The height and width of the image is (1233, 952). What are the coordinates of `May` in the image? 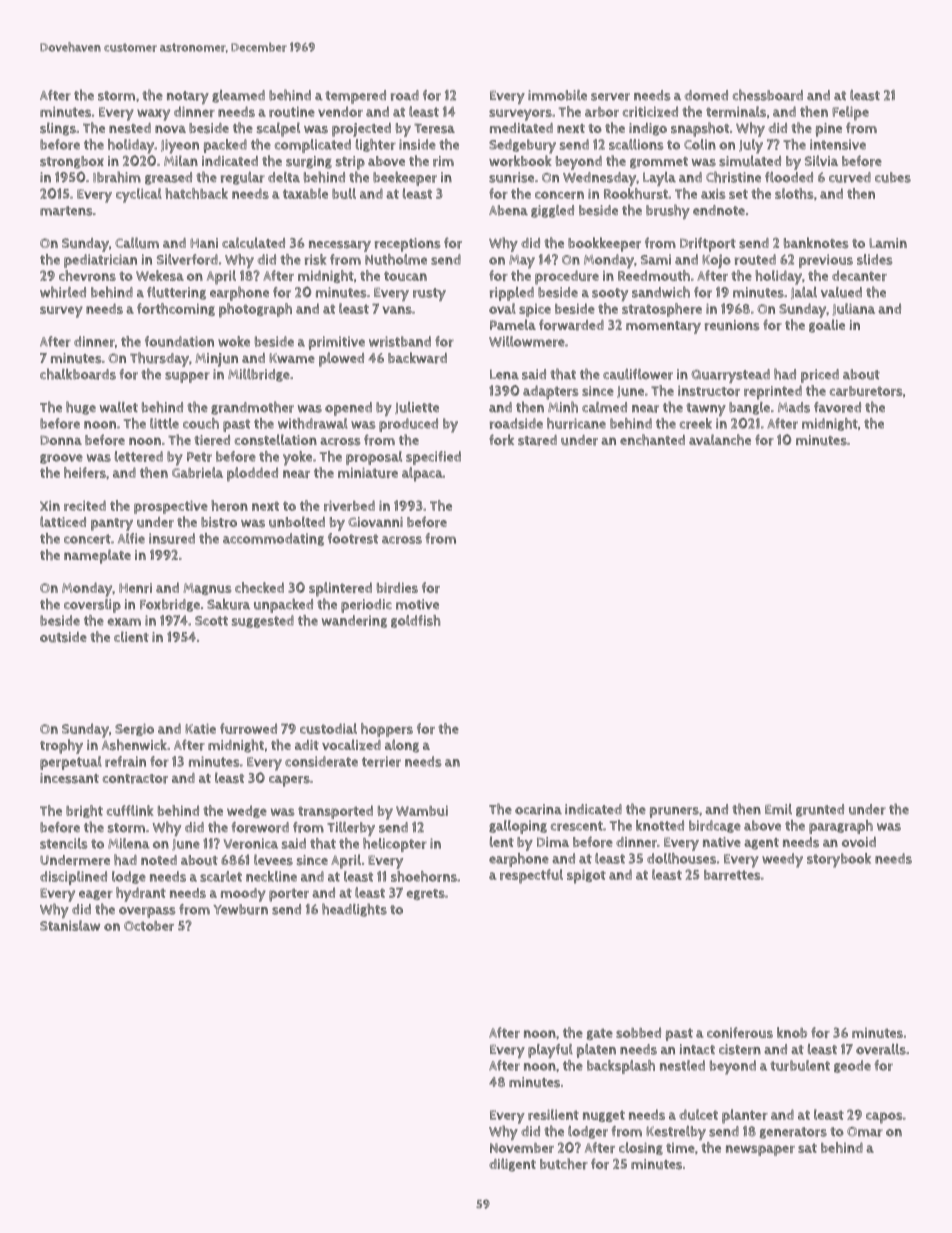 It's located at (522, 262).
